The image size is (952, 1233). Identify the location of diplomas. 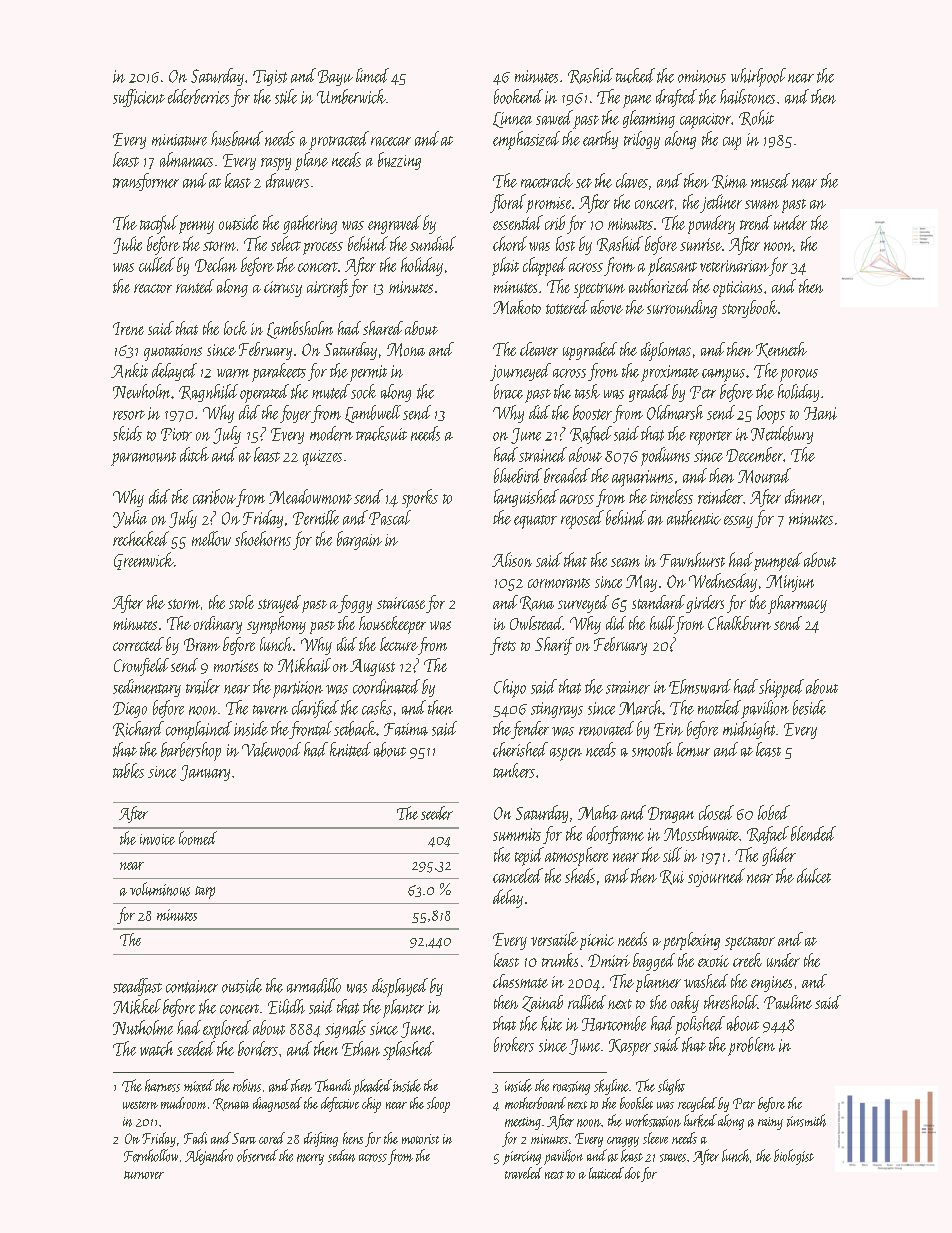
(666, 351).
